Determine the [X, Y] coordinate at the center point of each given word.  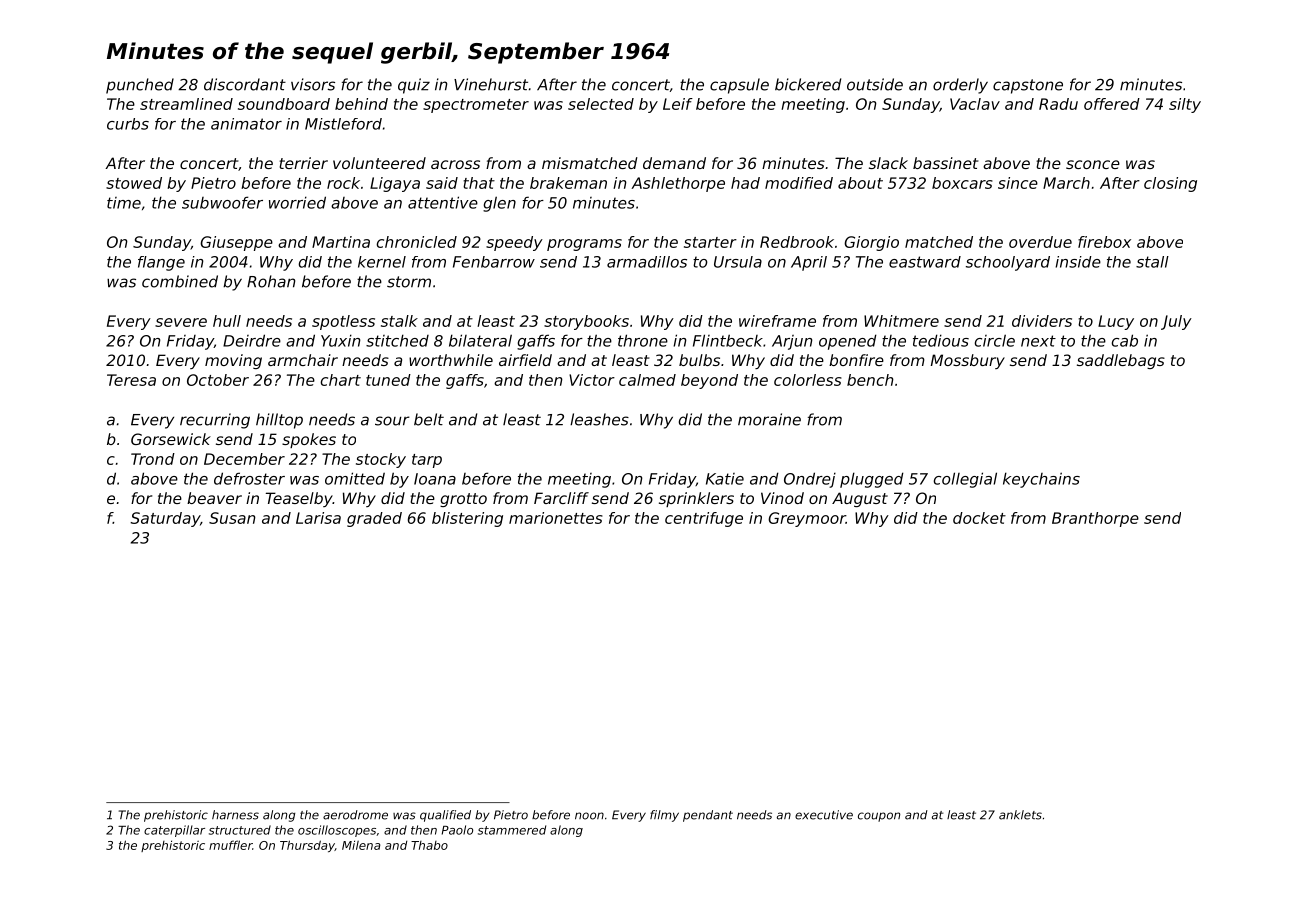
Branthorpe [1095, 519]
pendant [708, 816]
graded [374, 519]
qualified [445, 816]
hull [227, 321]
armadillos [647, 262]
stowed [134, 183]
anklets [1020, 815]
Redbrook [797, 242]
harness [235, 815]
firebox [1104, 242]
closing [1170, 184]
